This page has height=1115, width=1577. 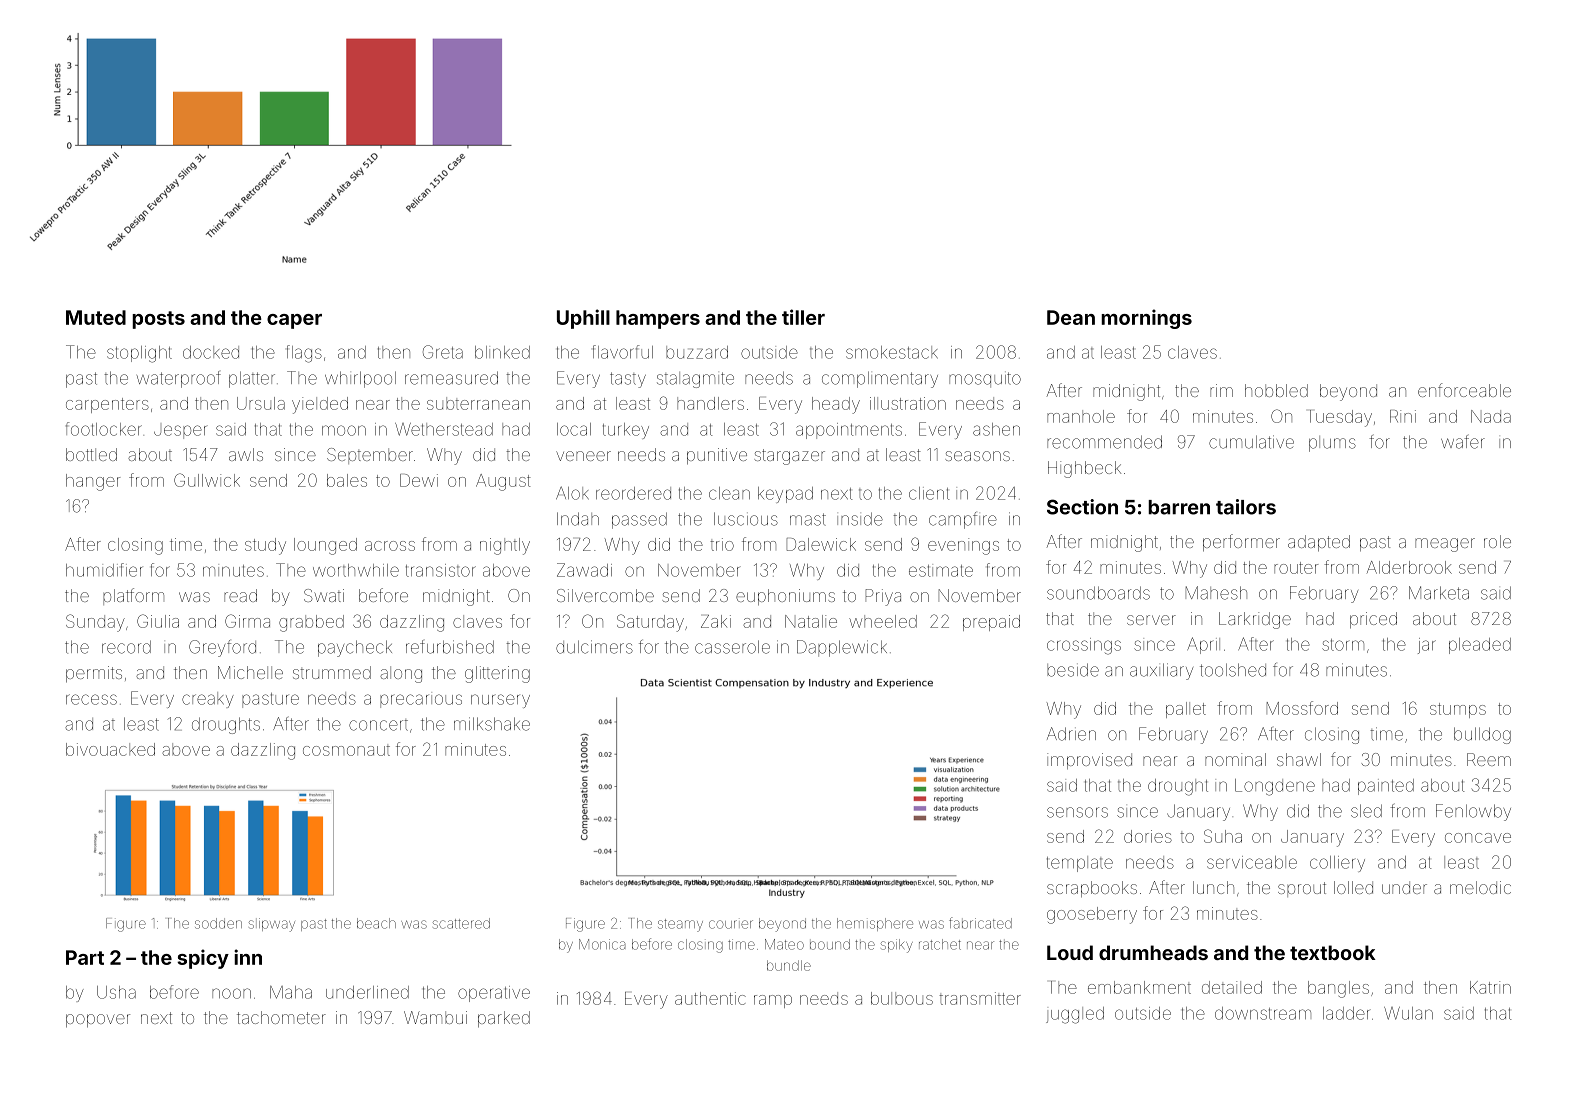 I want to click on refurbished, so click(x=450, y=647).
